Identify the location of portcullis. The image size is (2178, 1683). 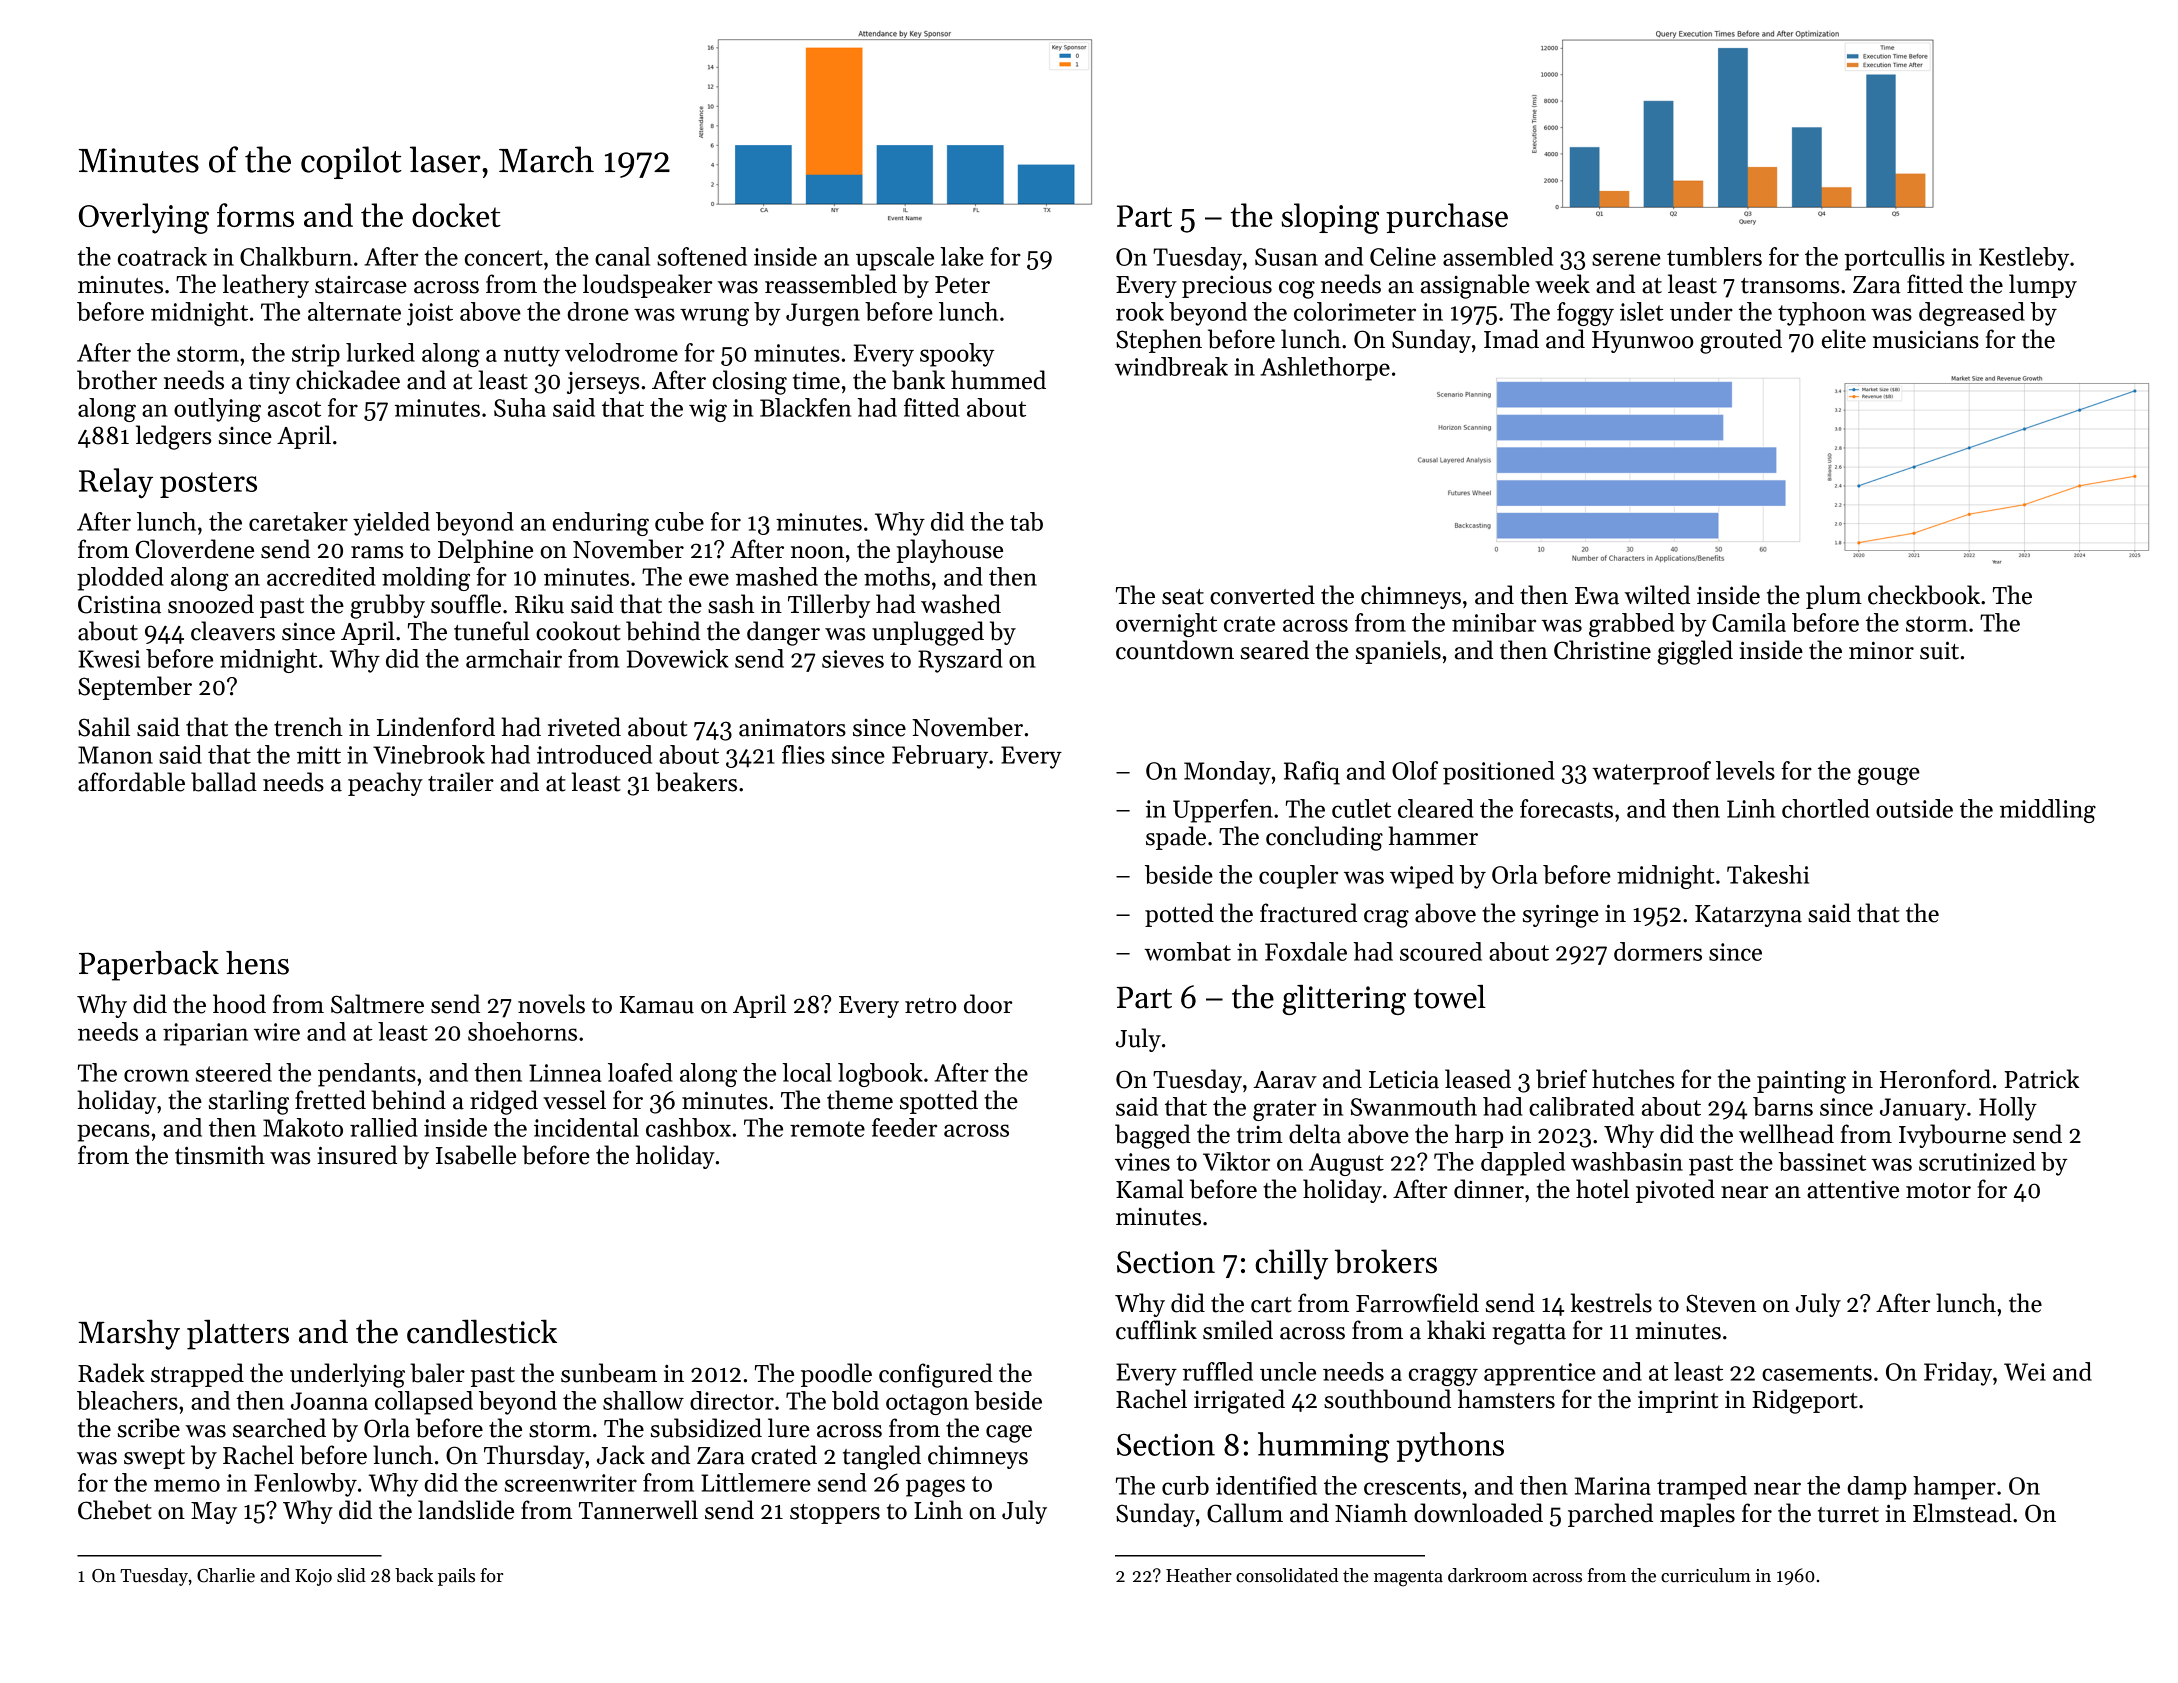
(1894, 259).
